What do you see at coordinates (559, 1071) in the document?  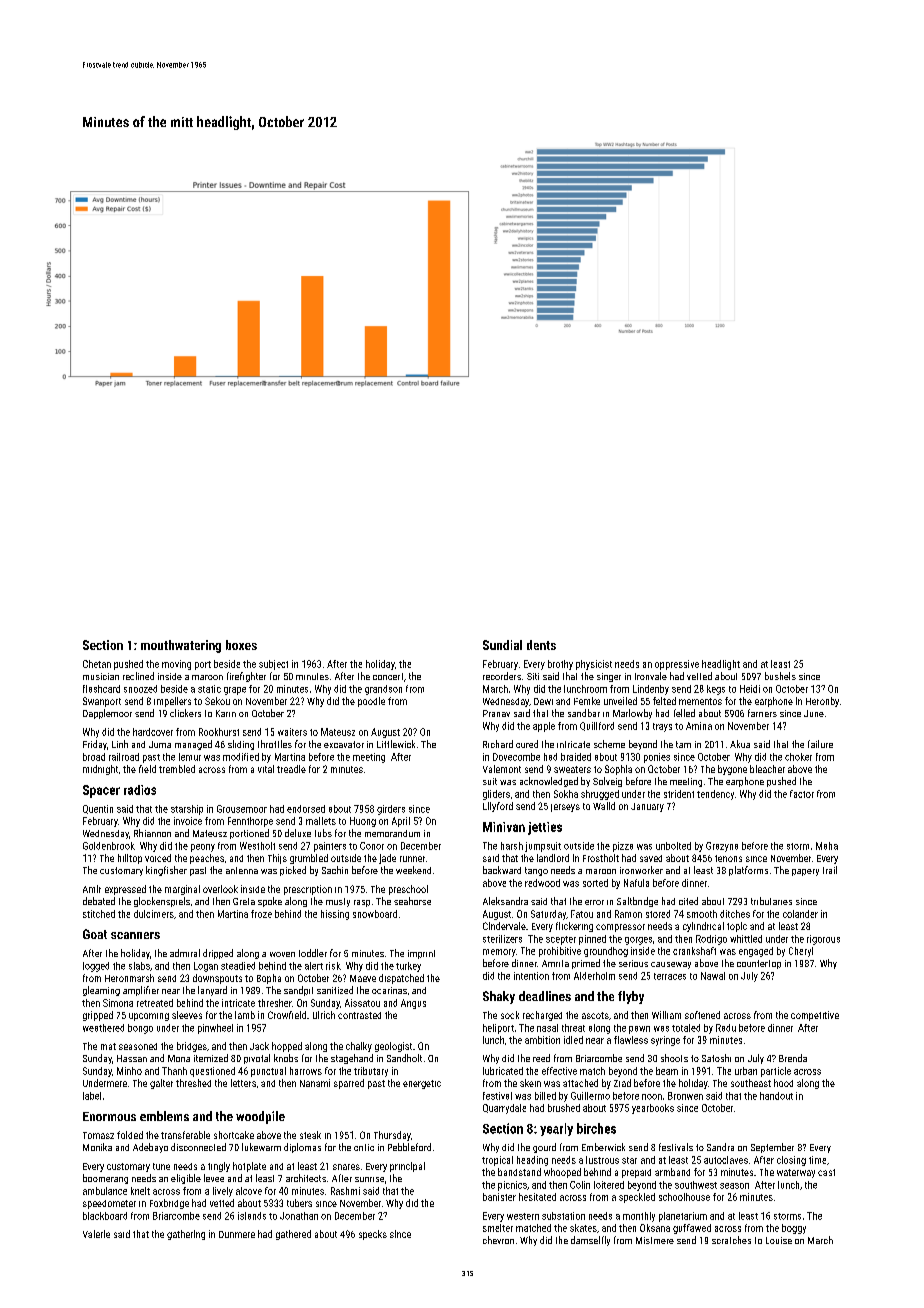 I see `effective` at bounding box center [559, 1071].
